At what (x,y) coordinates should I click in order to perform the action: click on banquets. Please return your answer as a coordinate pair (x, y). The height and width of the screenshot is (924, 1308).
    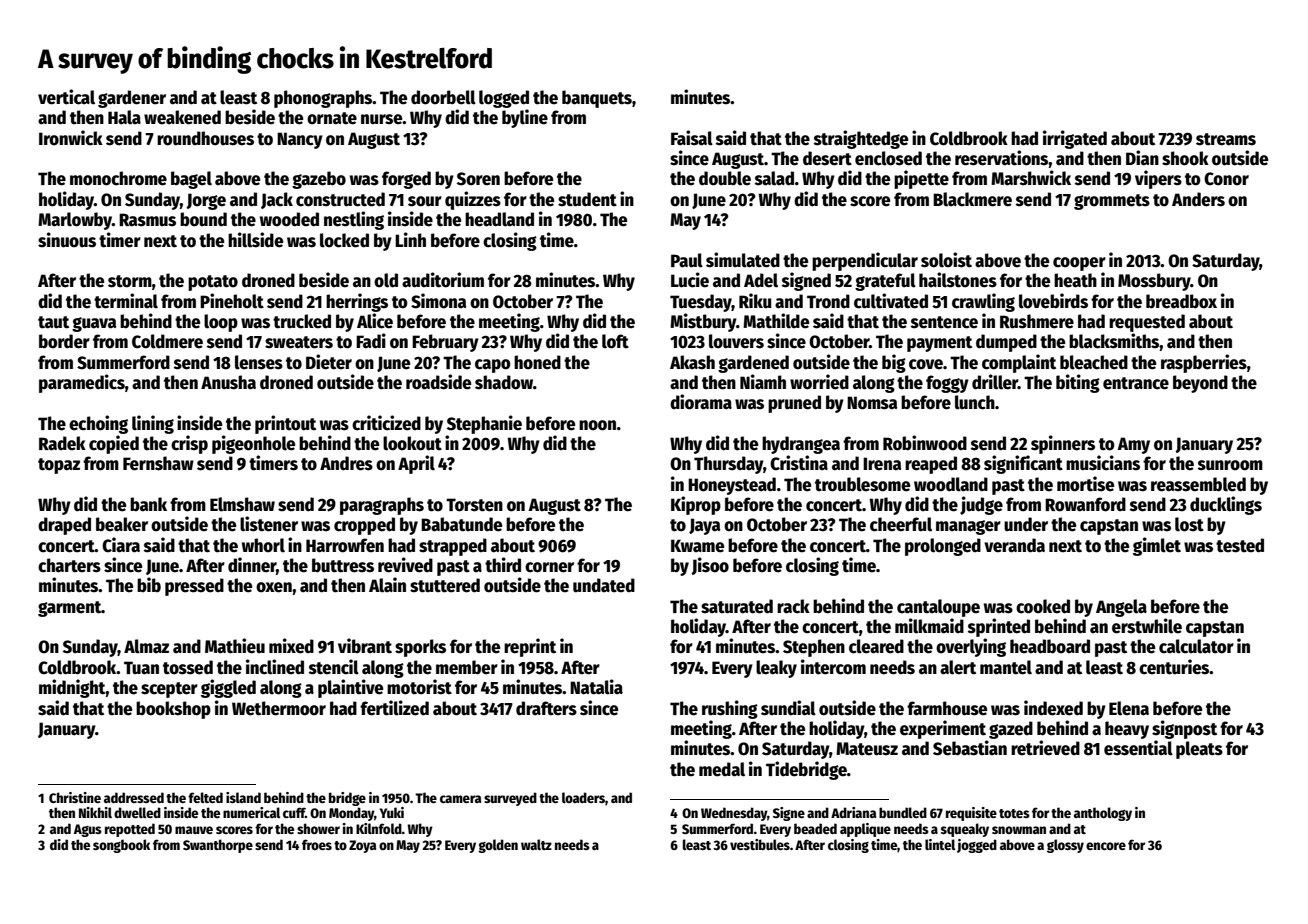
    Looking at the image, I should click on (597, 99).
